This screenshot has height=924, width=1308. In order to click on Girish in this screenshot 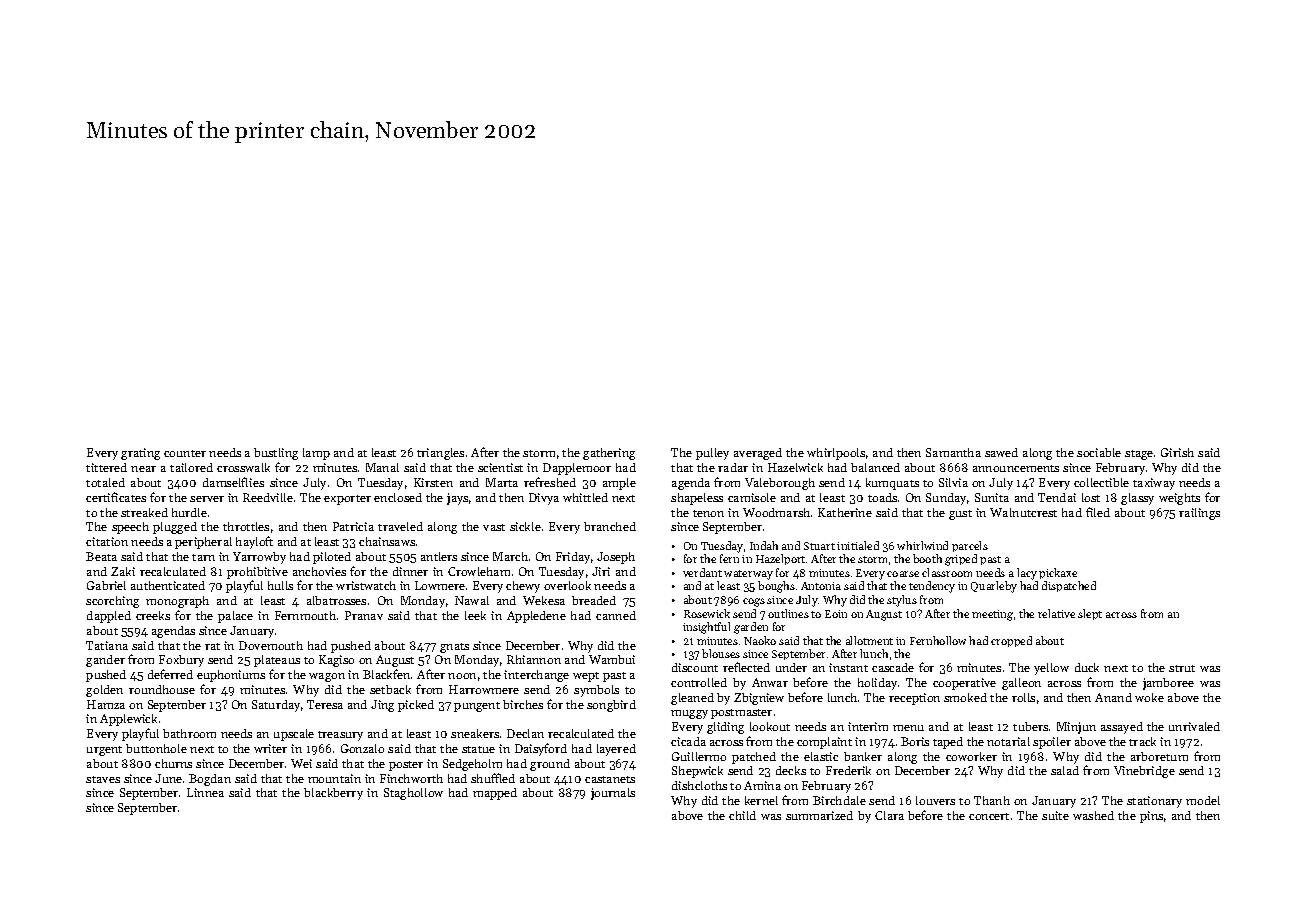, I will do `click(1177, 452)`.
